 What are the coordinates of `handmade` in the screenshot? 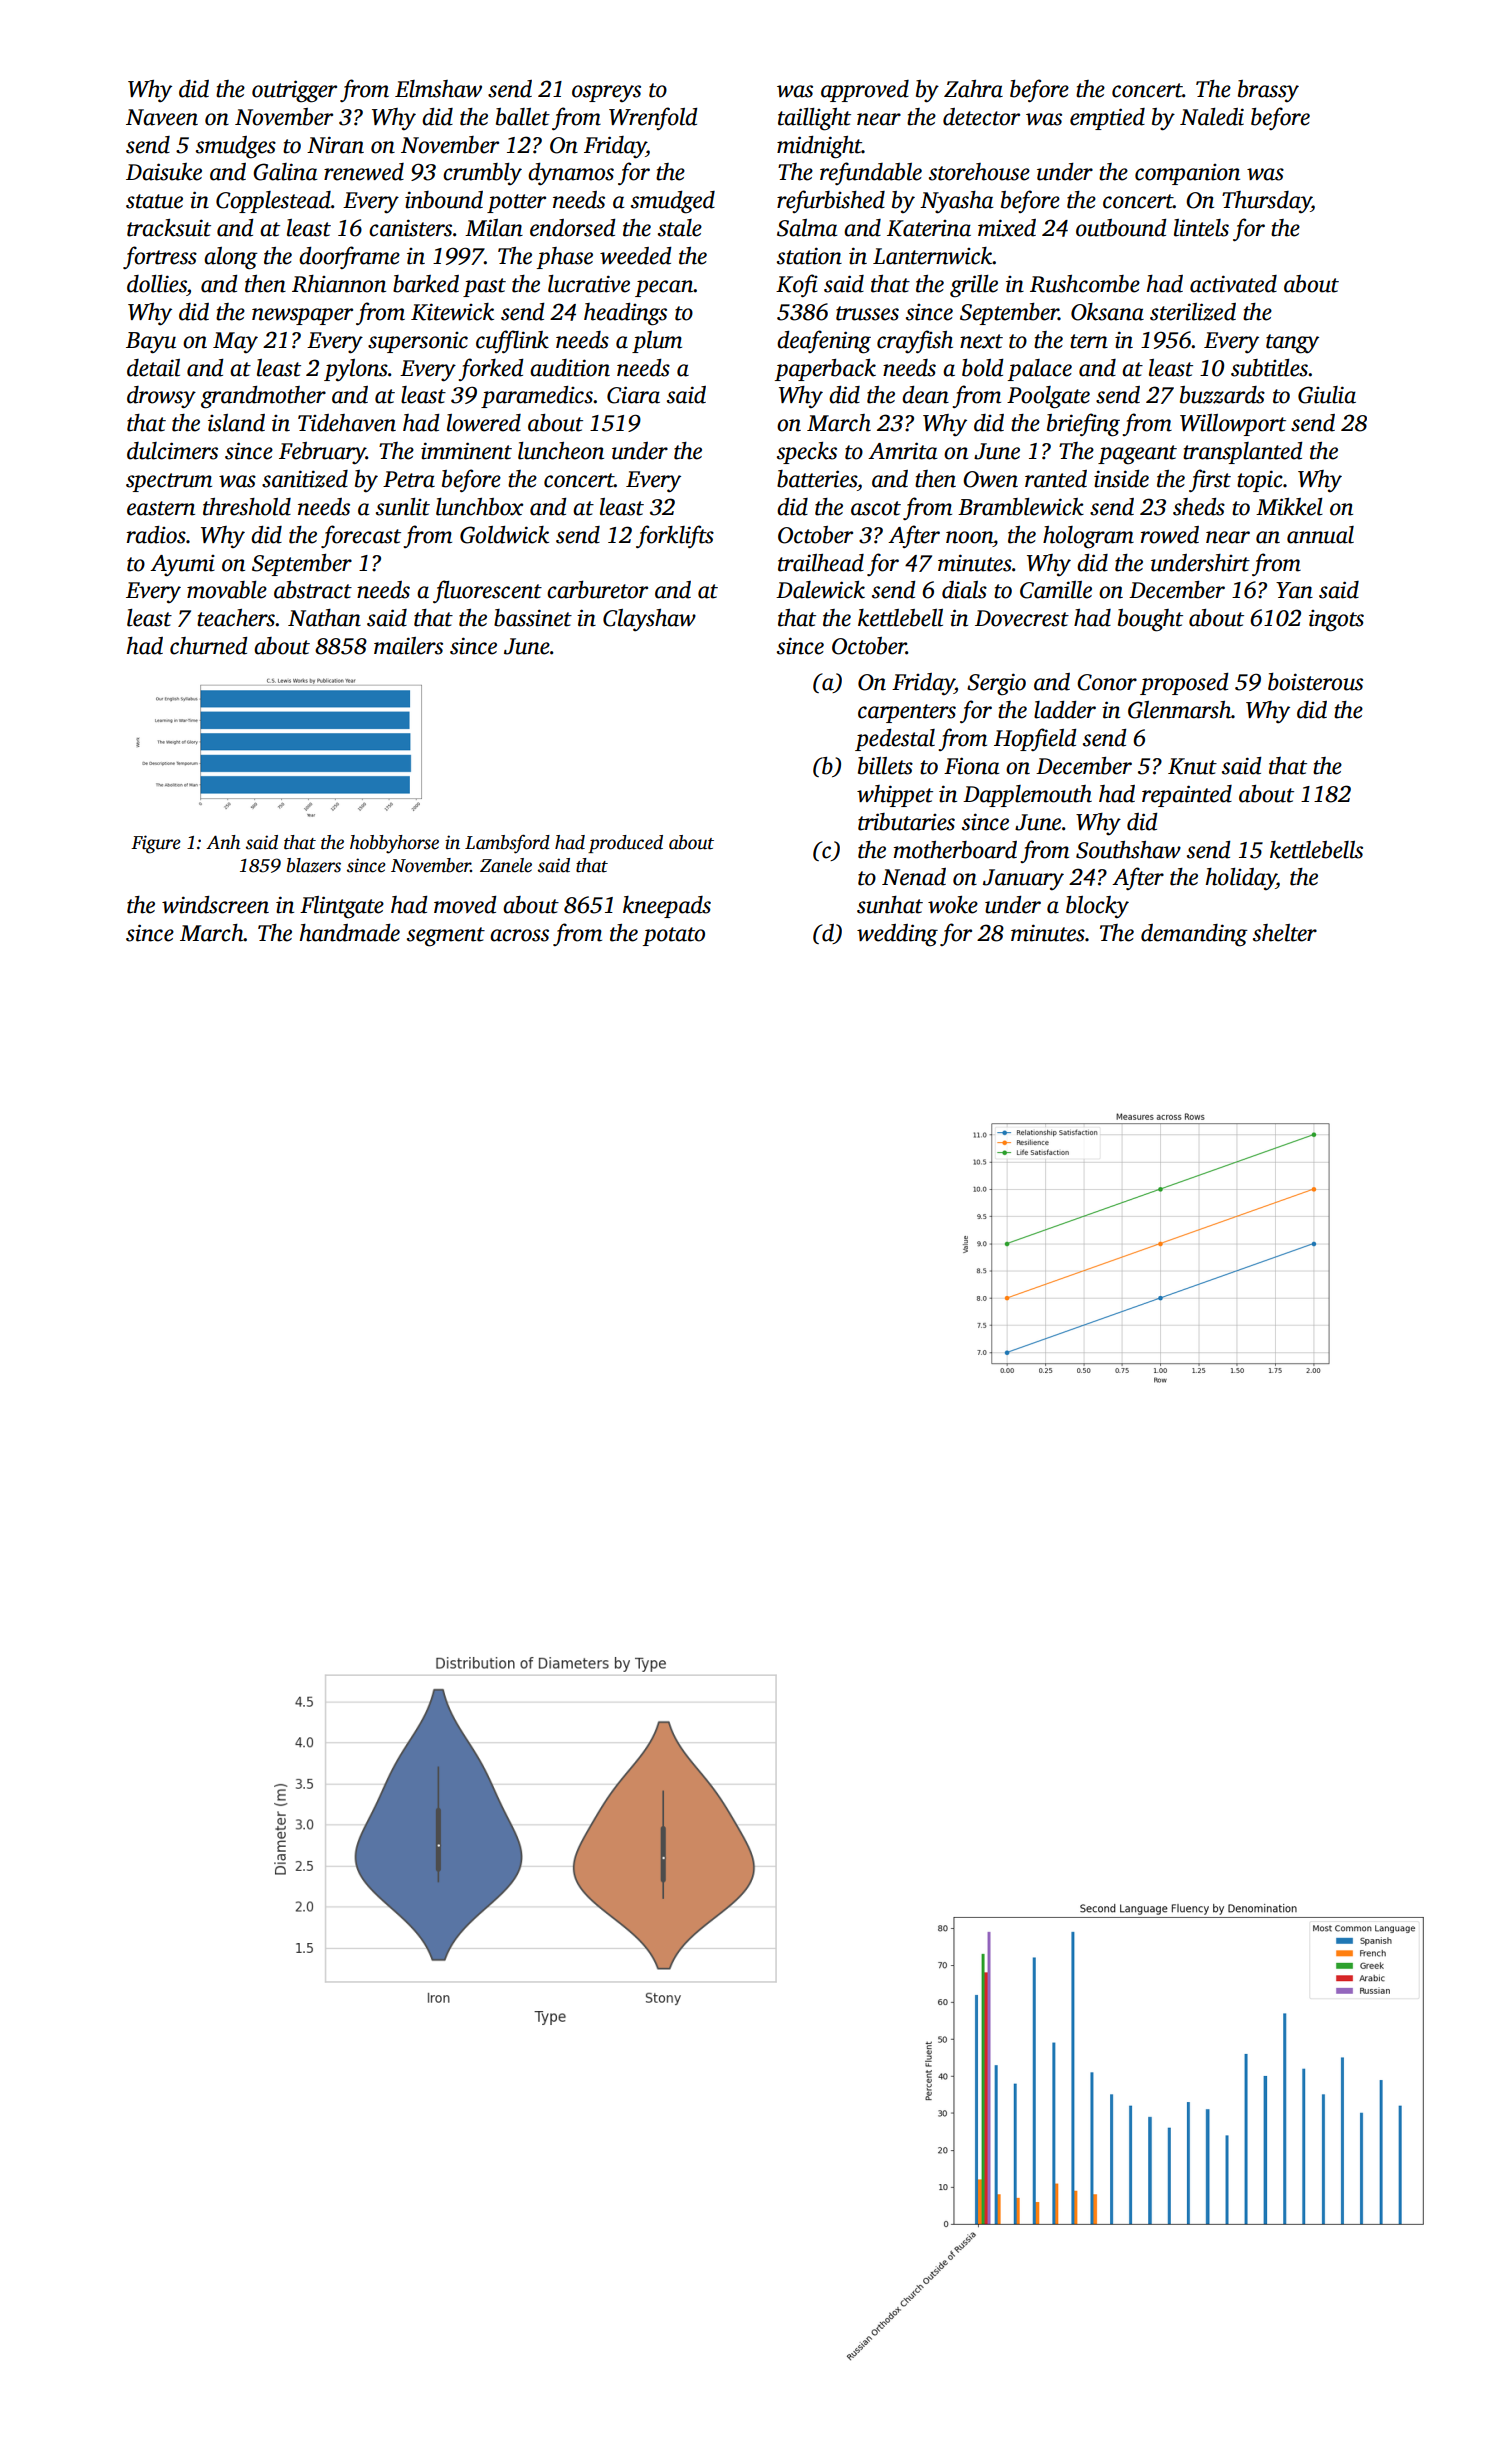 It's located at (350, 933).
